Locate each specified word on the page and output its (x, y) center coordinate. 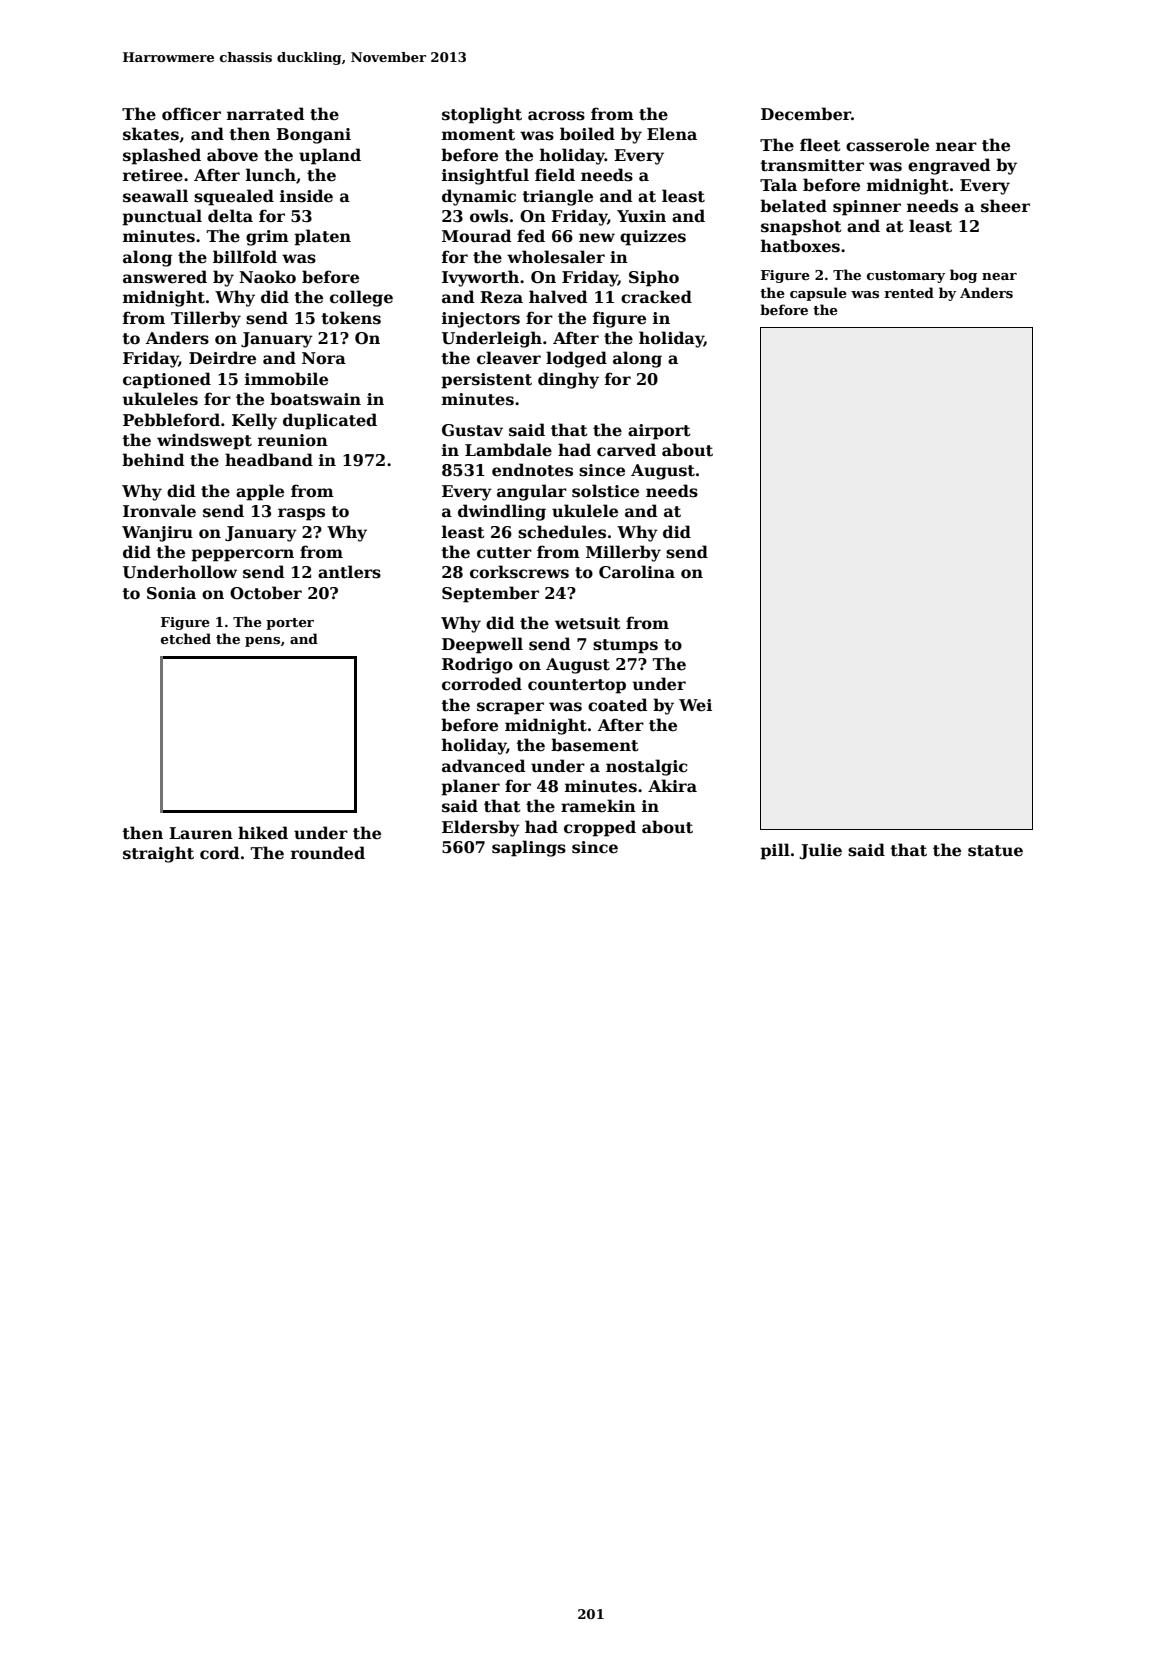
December (806, 114)
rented (909, 292)
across (556, 116)
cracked (656, 297)
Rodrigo (477, 665)
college (361, 298)
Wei (695, 705)
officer (191, 114)
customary (906, 277)
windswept (204, 441)
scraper (510, 708)
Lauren (201, 833)
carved (626, 450)
